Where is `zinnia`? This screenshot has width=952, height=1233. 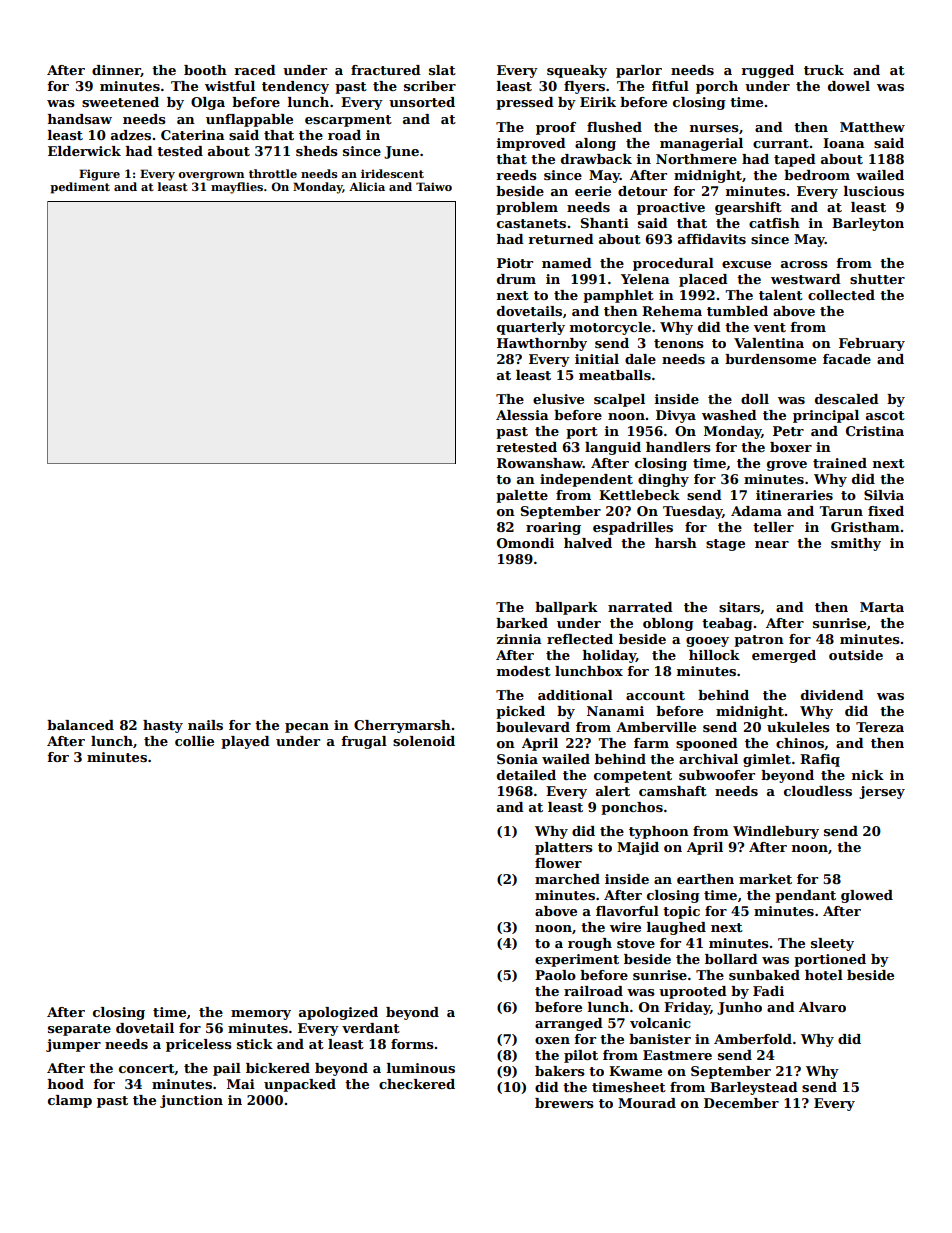
zinnia is located at coordinates (519, 639).
